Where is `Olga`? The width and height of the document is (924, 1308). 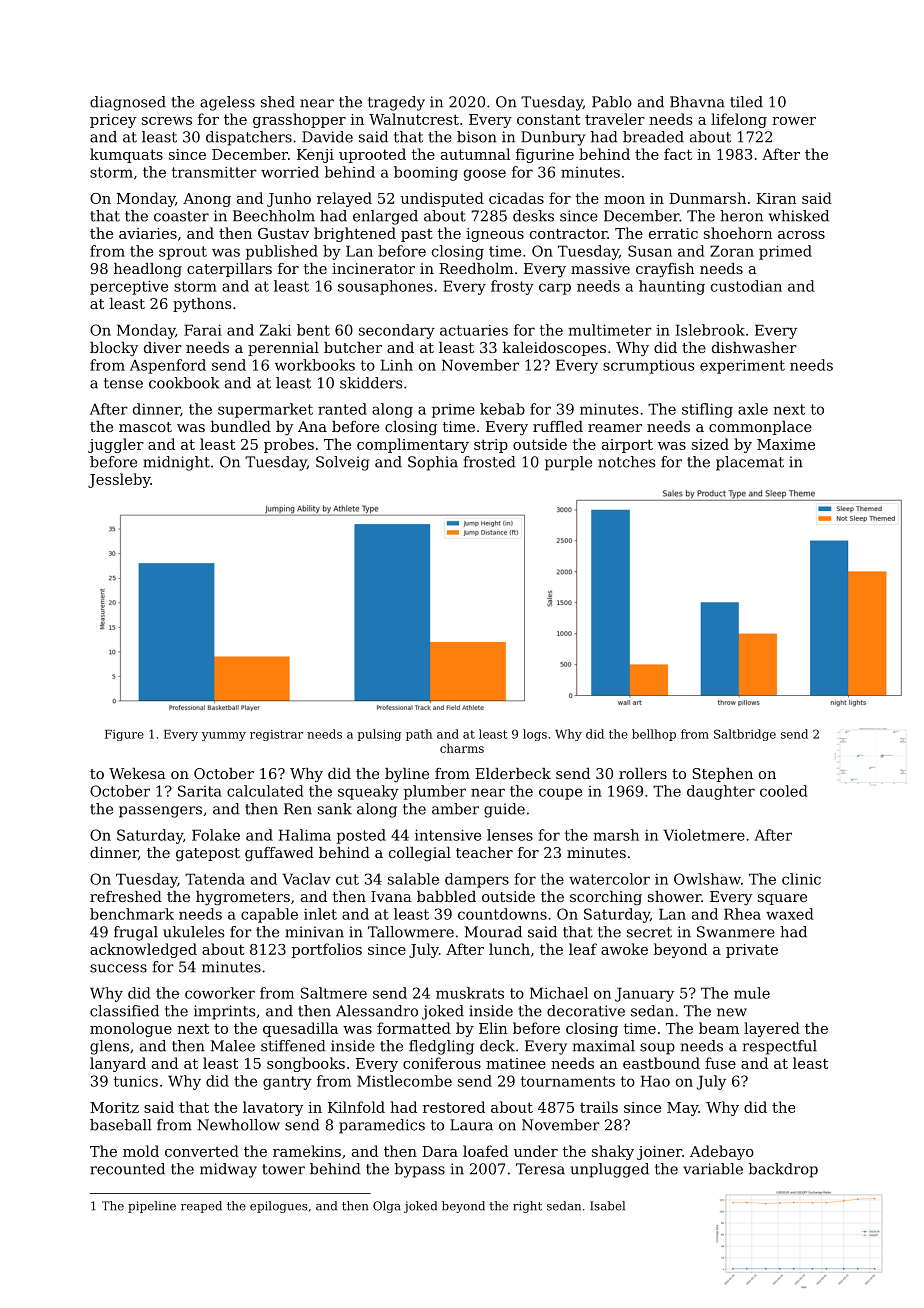
Olga is located at coordinates (387, 1207).
